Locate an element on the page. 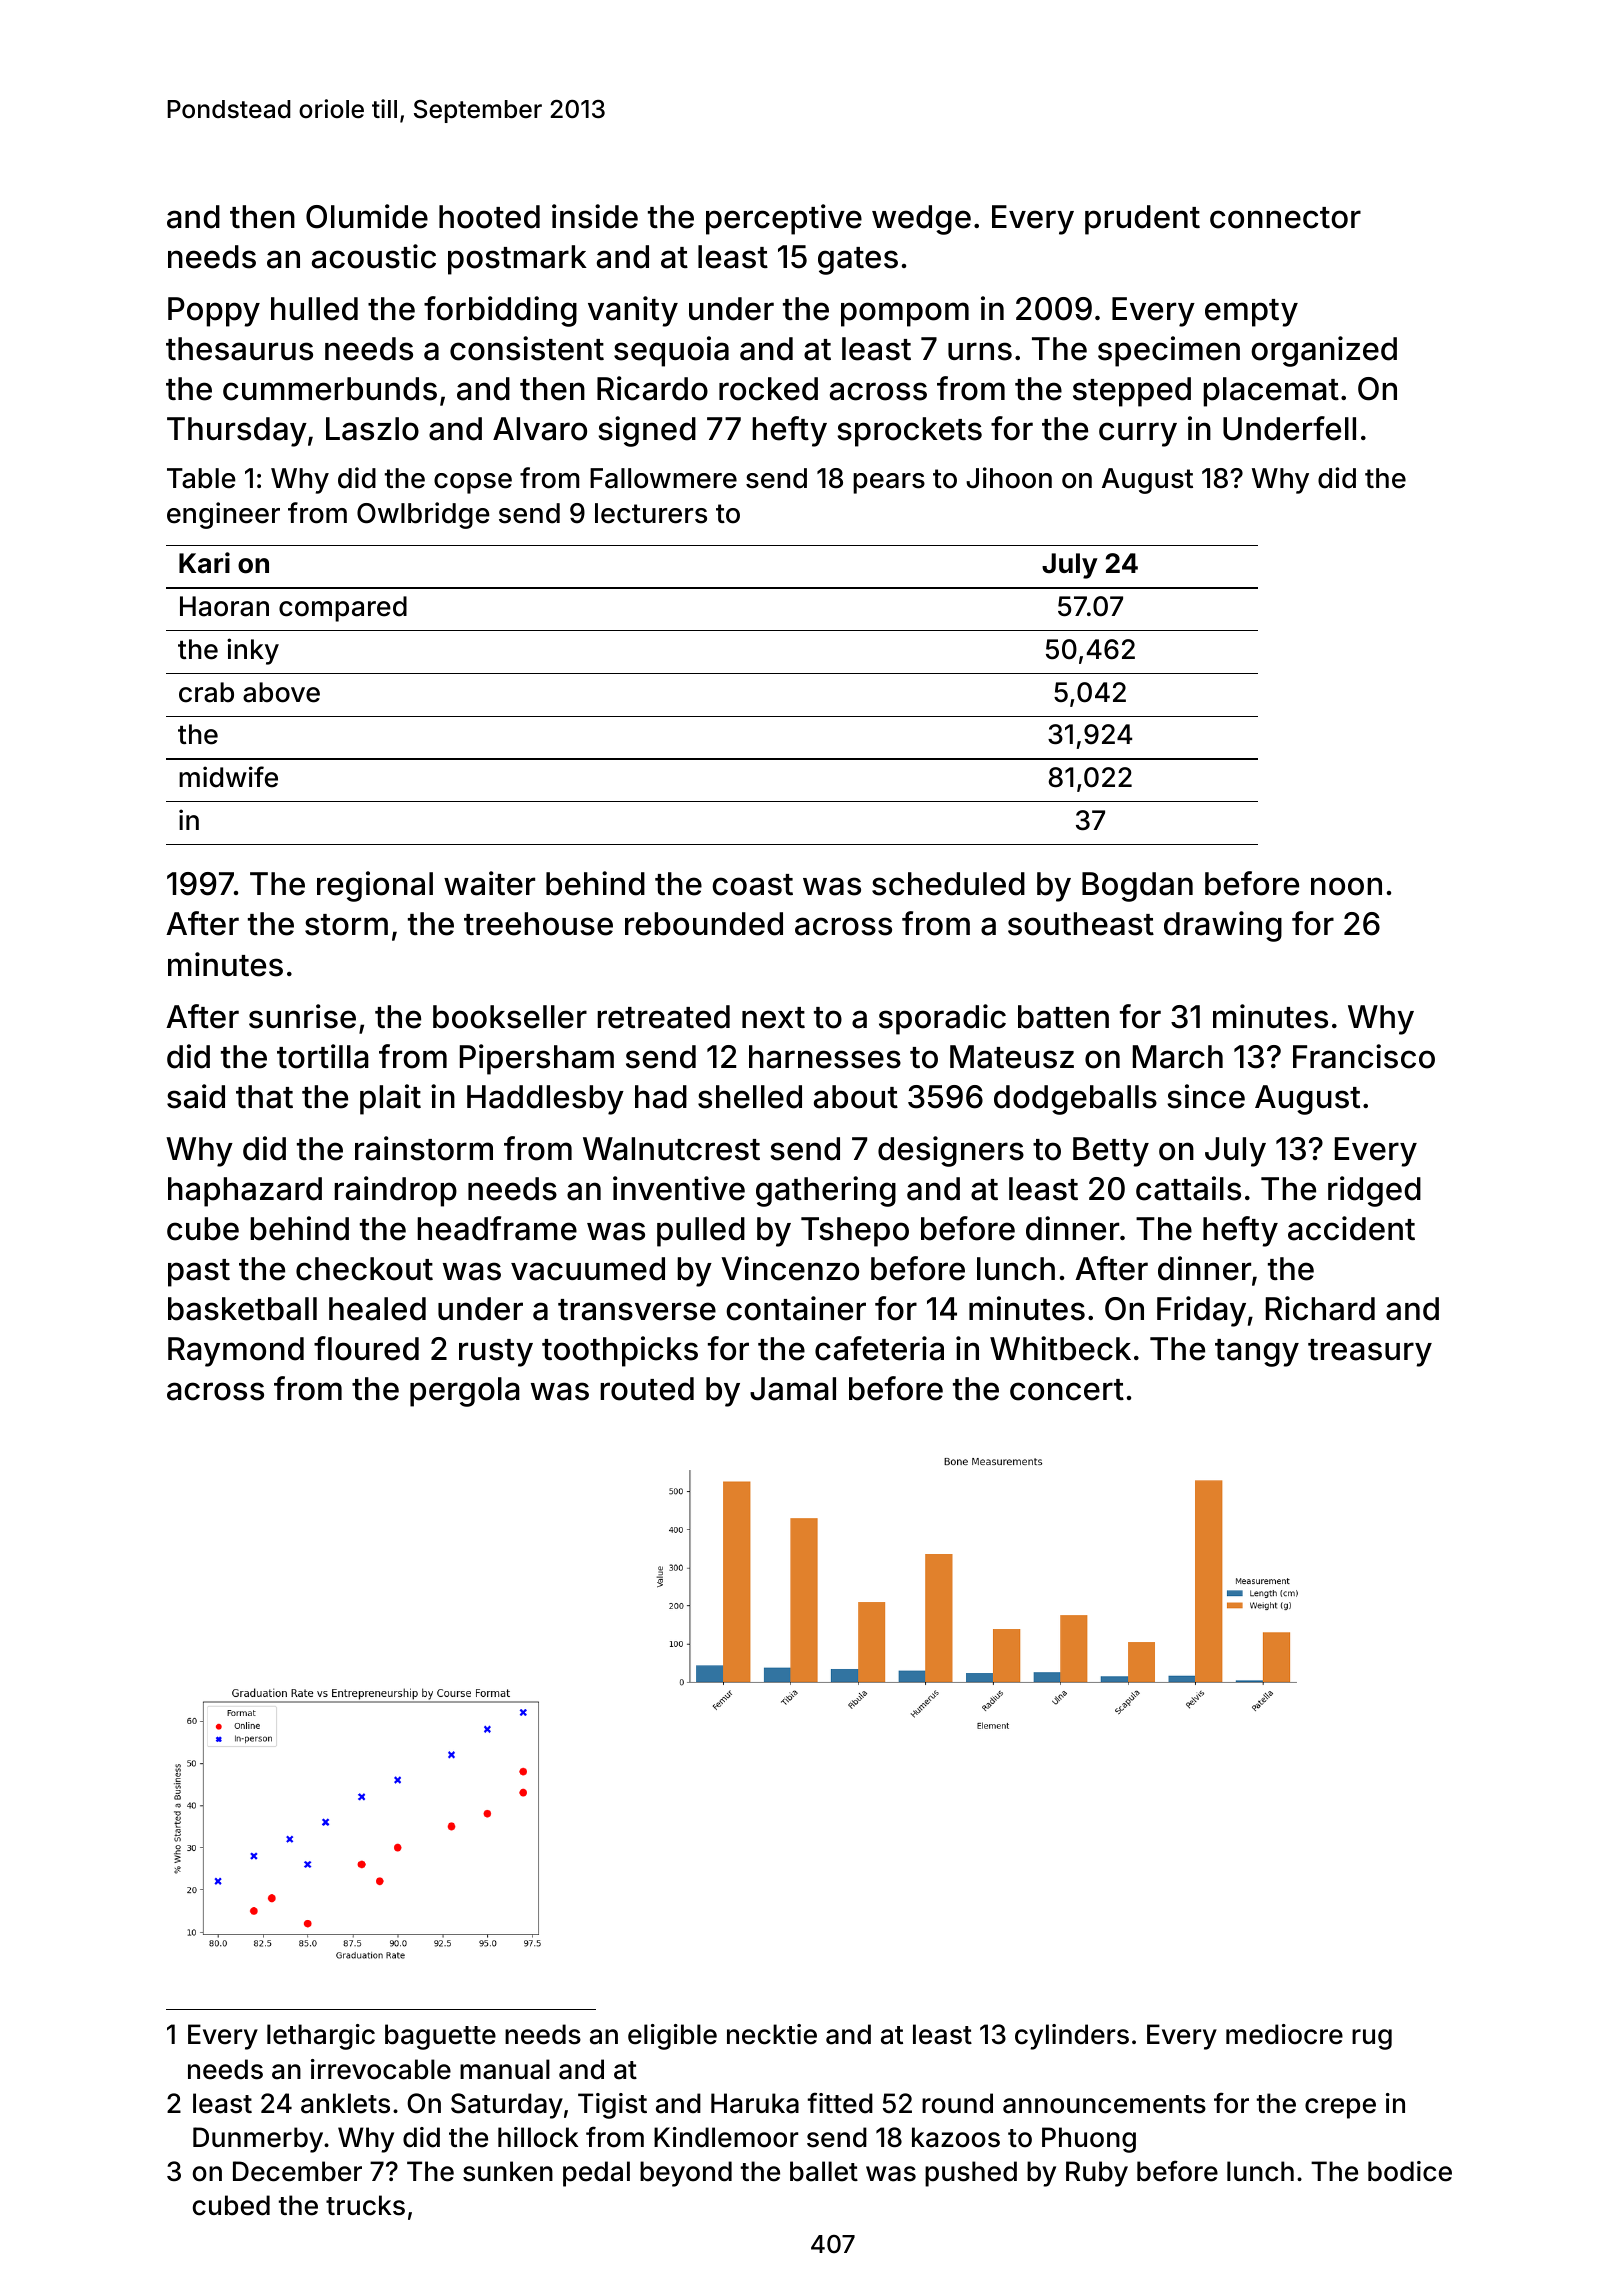 The height and width of the image is (2292, 1620). waiter is located at coordinates (489, 883).
